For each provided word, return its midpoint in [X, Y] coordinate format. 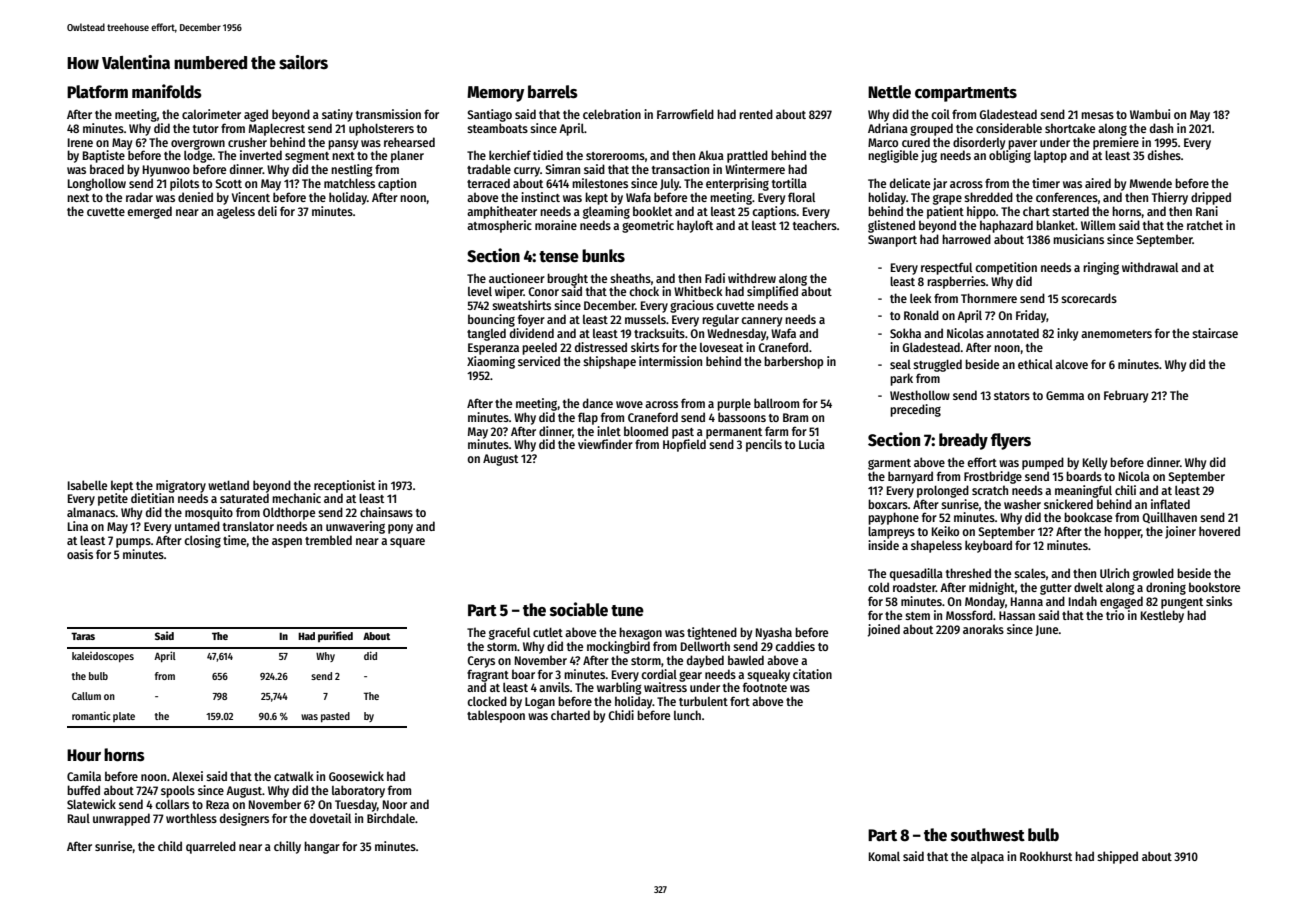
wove [629, 404]
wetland [228, 485]
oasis [80, 554]
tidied [548, 155]
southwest [988, 835]
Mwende [1151, 183]
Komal [884, 856]
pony [400, 529]
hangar [322, 847]
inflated [1170, 504]
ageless [236, 212]
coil [940, 114]
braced [107, 169]
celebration [612, 114]
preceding [915, 410]
